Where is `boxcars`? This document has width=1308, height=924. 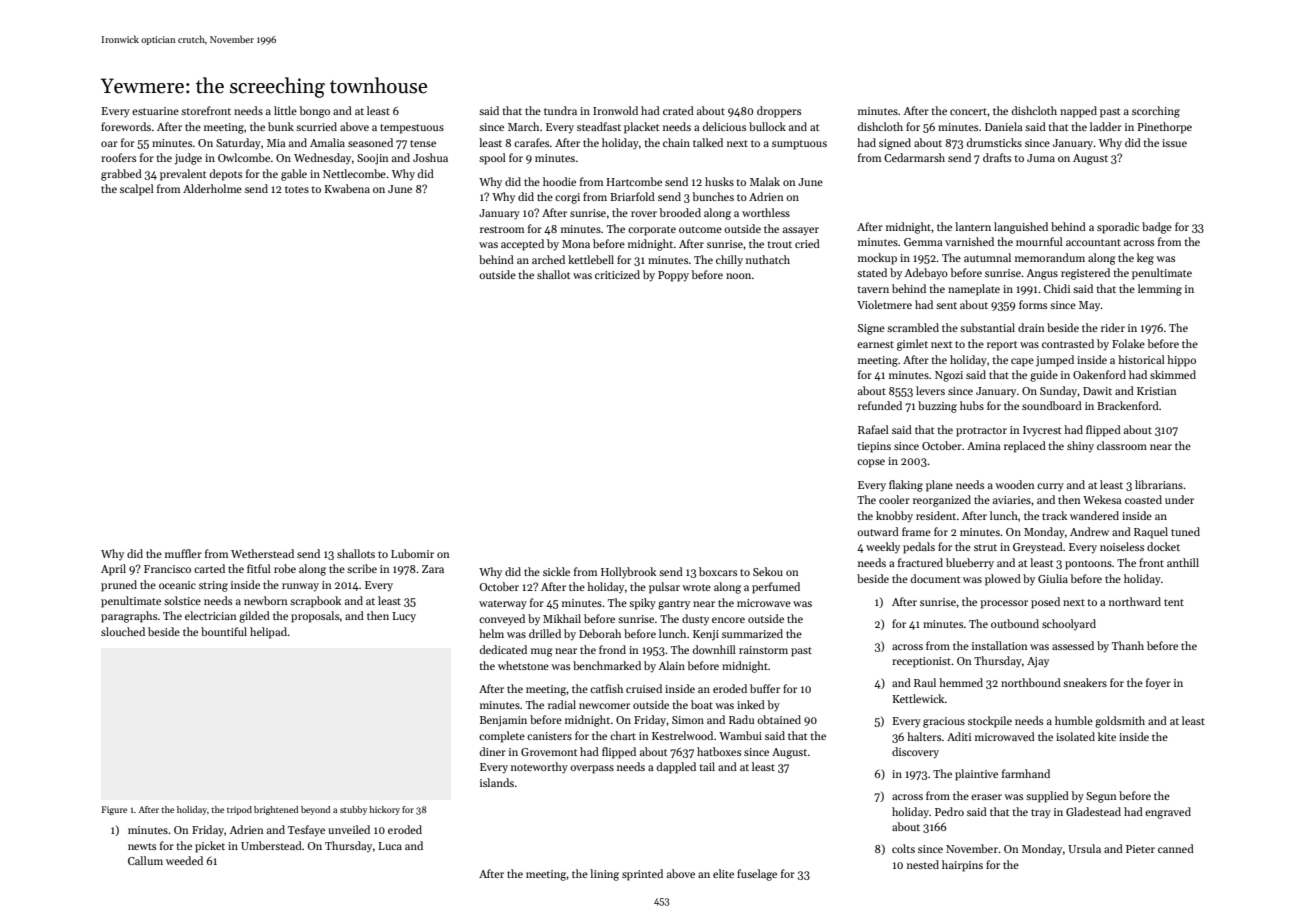 boxcars is located at coordinates (718, 571).
